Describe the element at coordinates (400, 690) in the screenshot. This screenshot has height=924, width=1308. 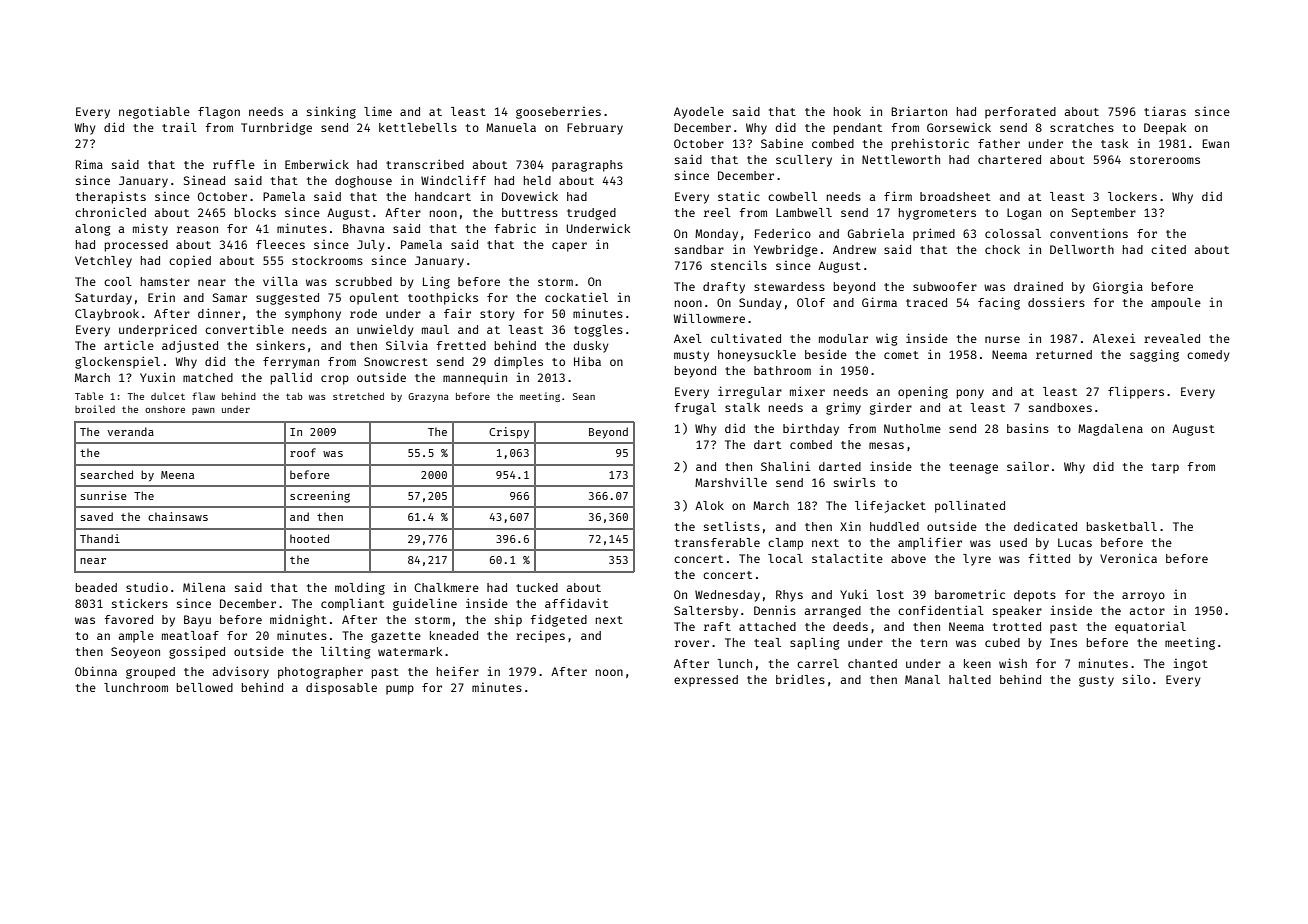
I see `pump` at that location.
